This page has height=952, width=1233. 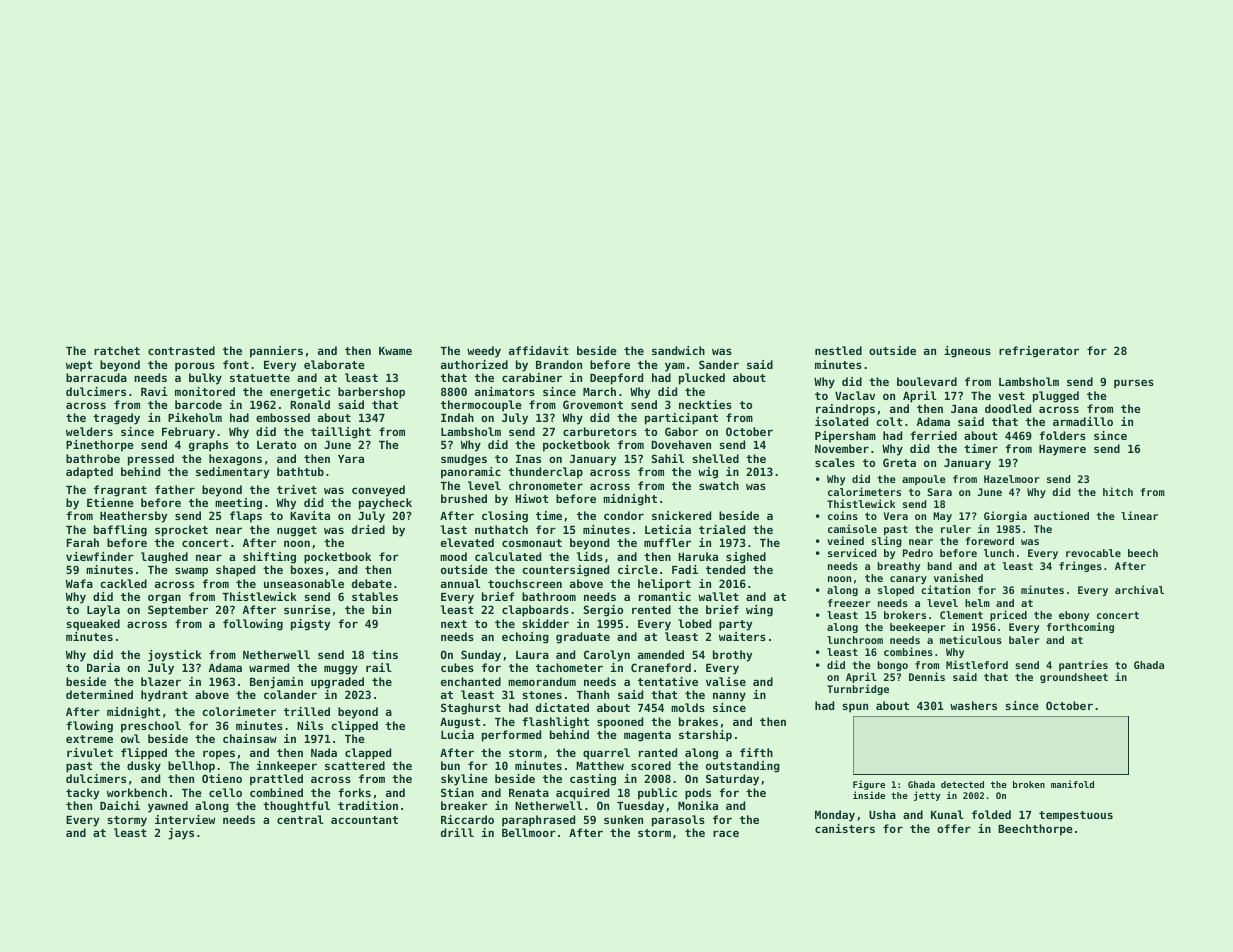 What do you see at coordinates (973, 705) in the page?
I see `washers` at bounding box center [973, 705].
